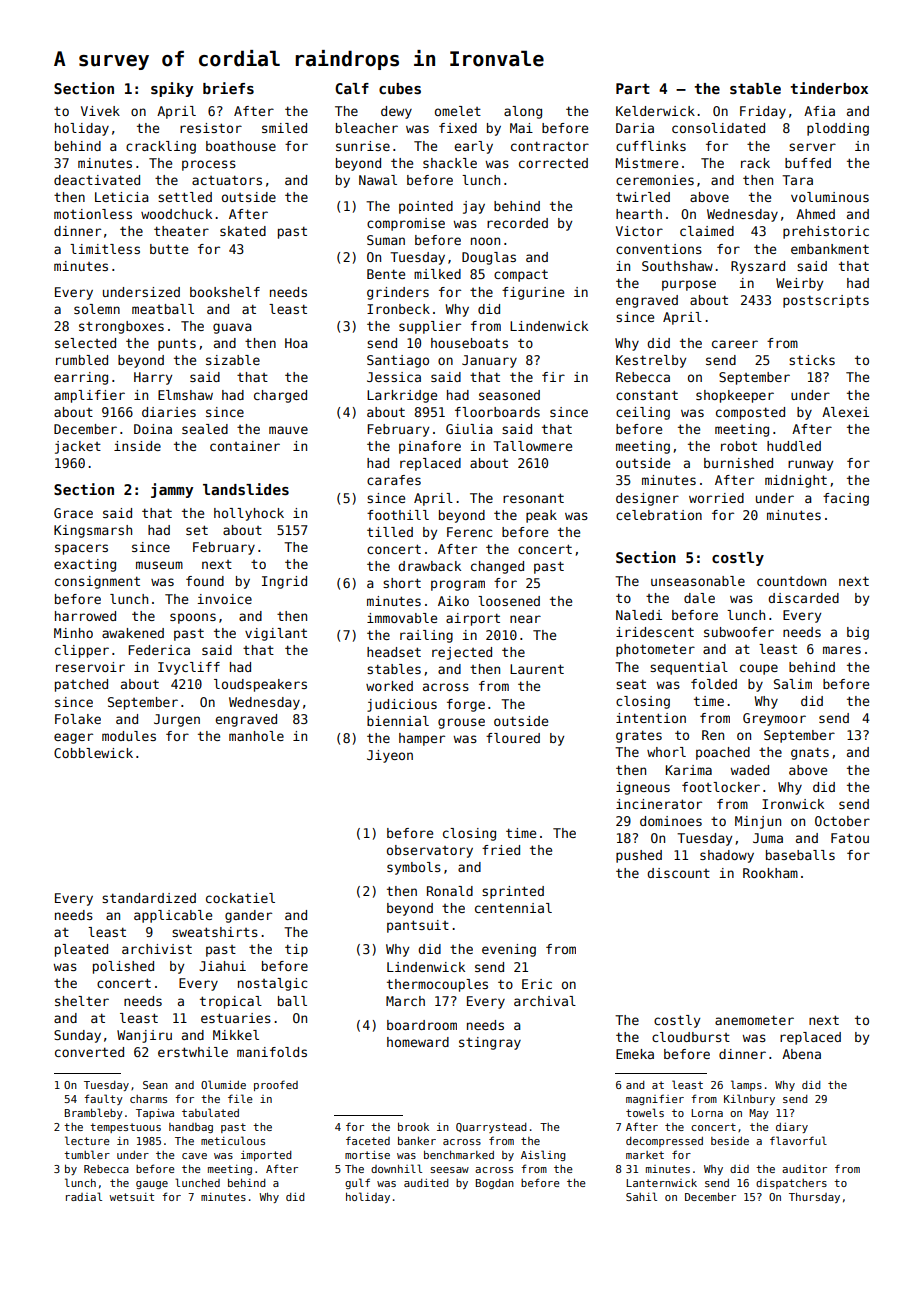 The height and width of the screenshot is (1308, 924). I want to click on Laurent, so click(537, 669).
